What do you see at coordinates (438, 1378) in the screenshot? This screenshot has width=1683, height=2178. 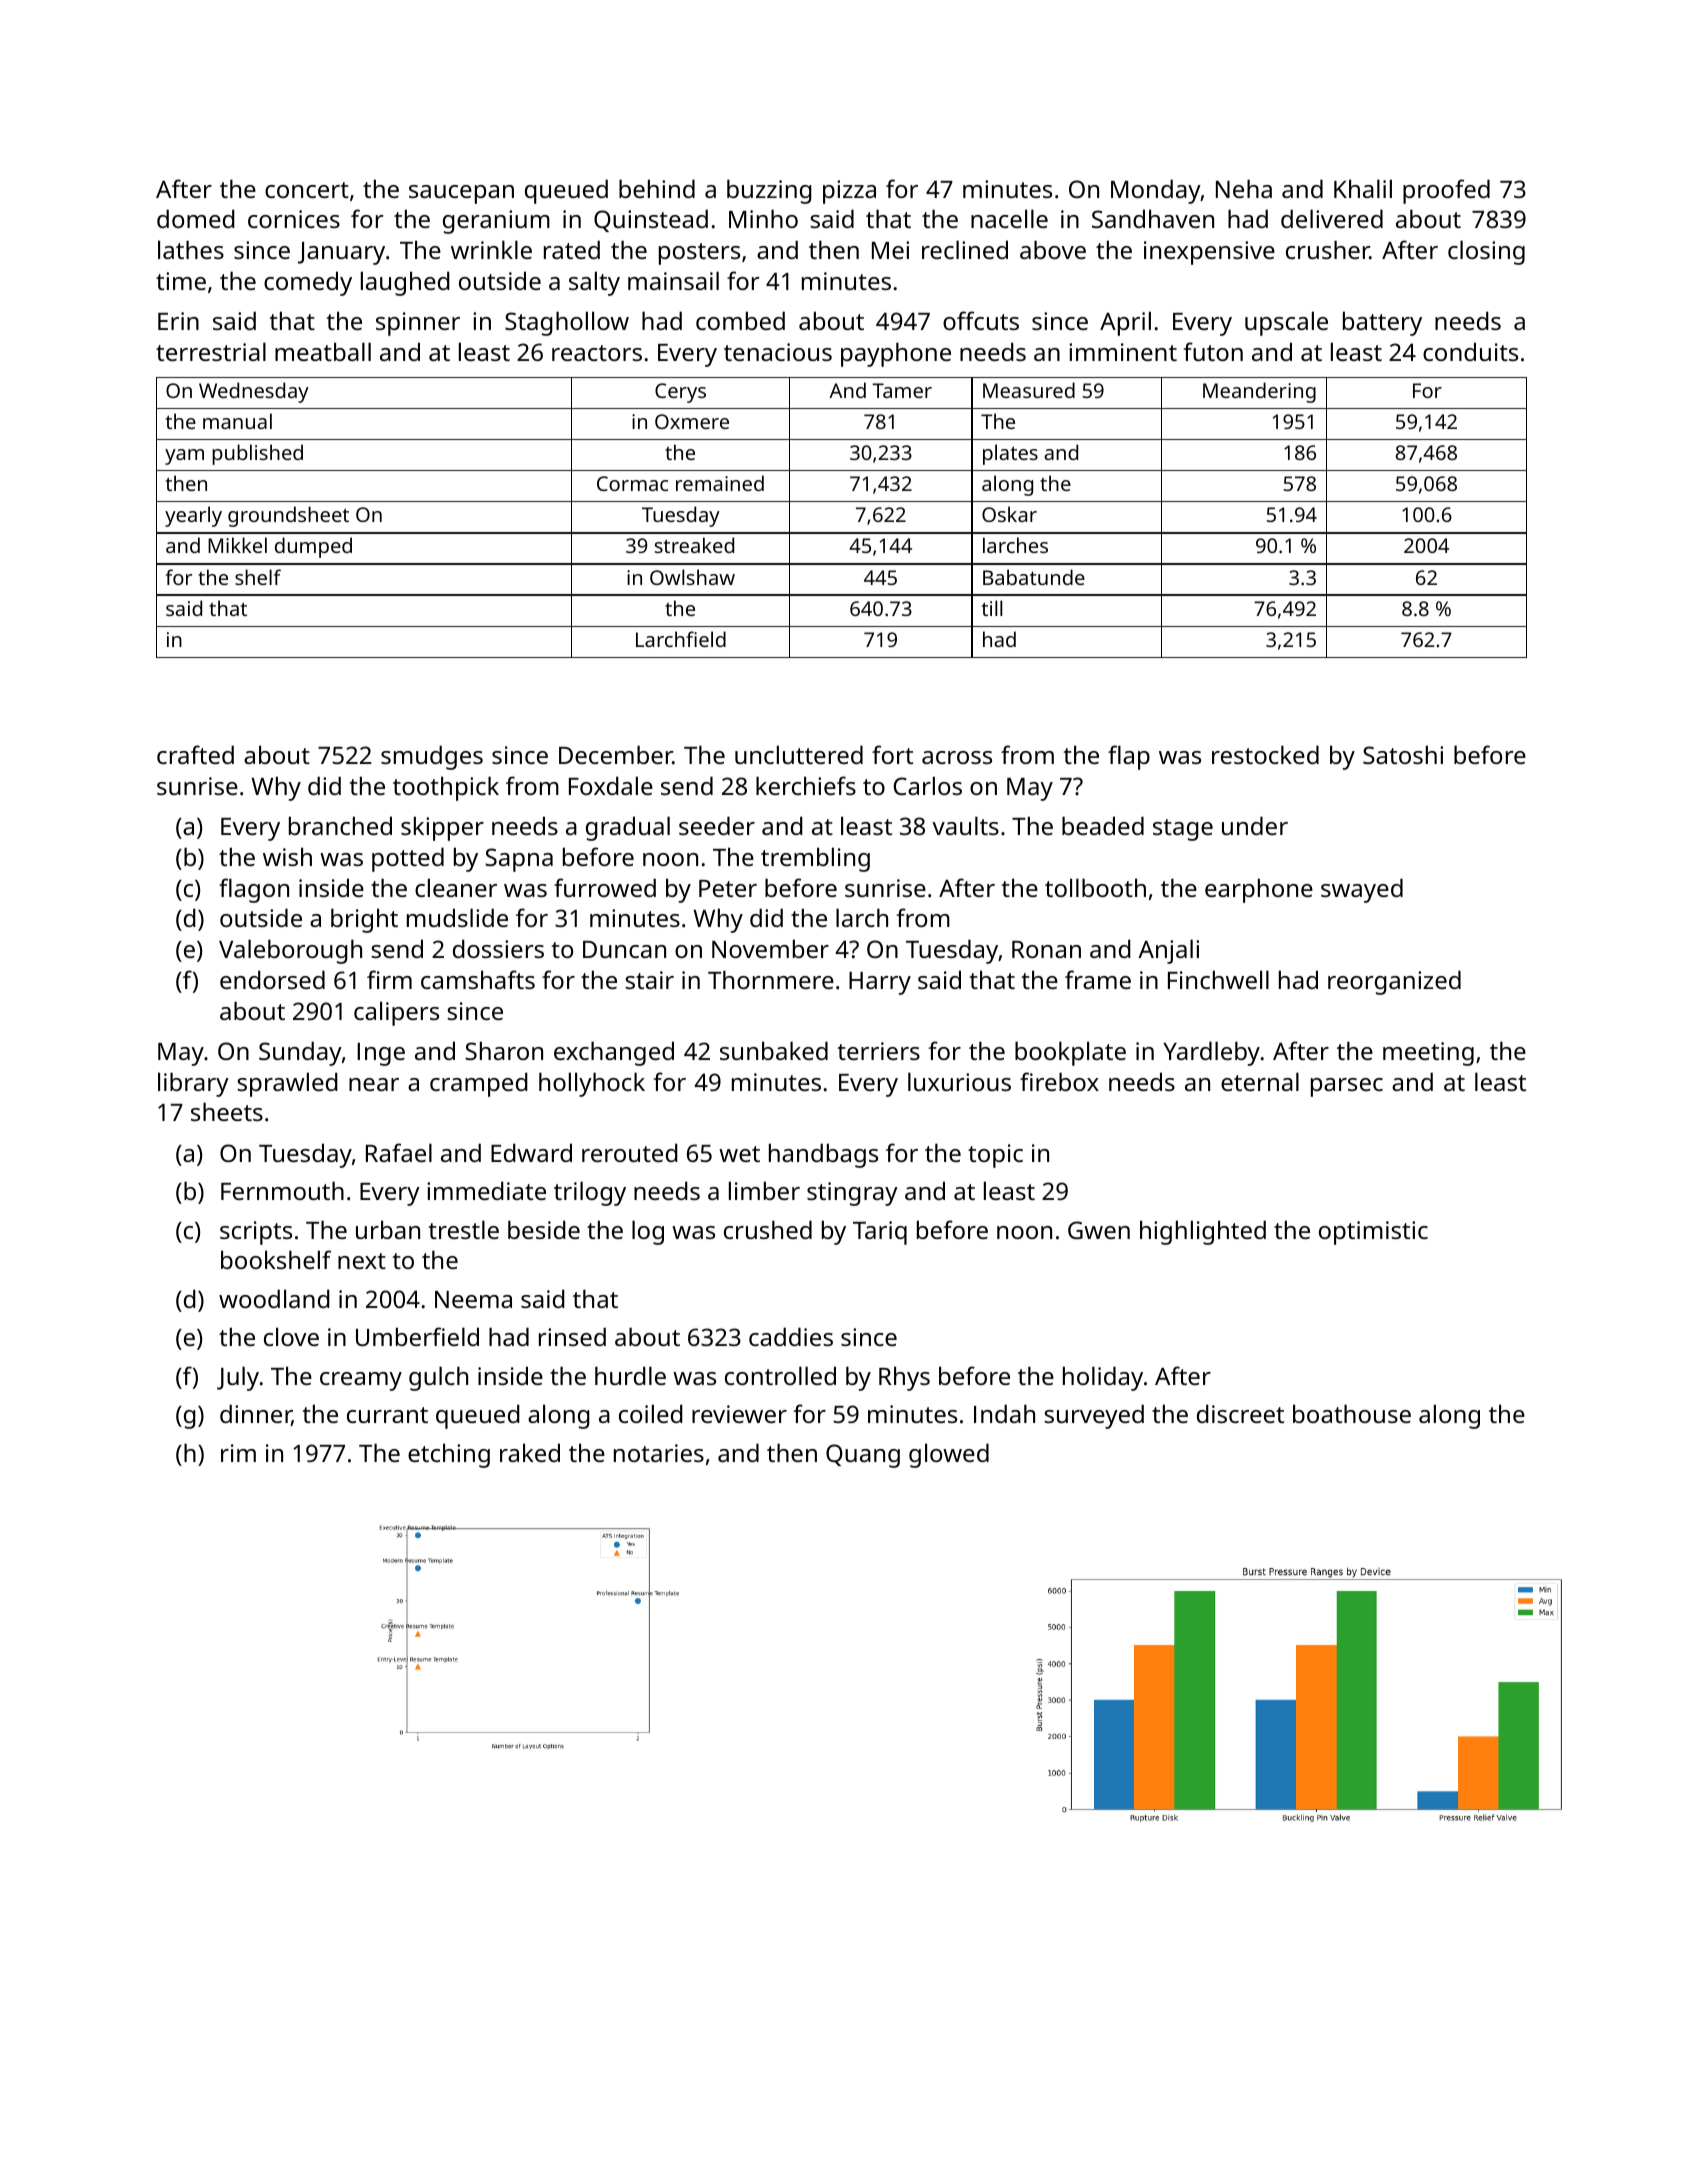 I see `gulch` at bounding box center [438, 1378].
